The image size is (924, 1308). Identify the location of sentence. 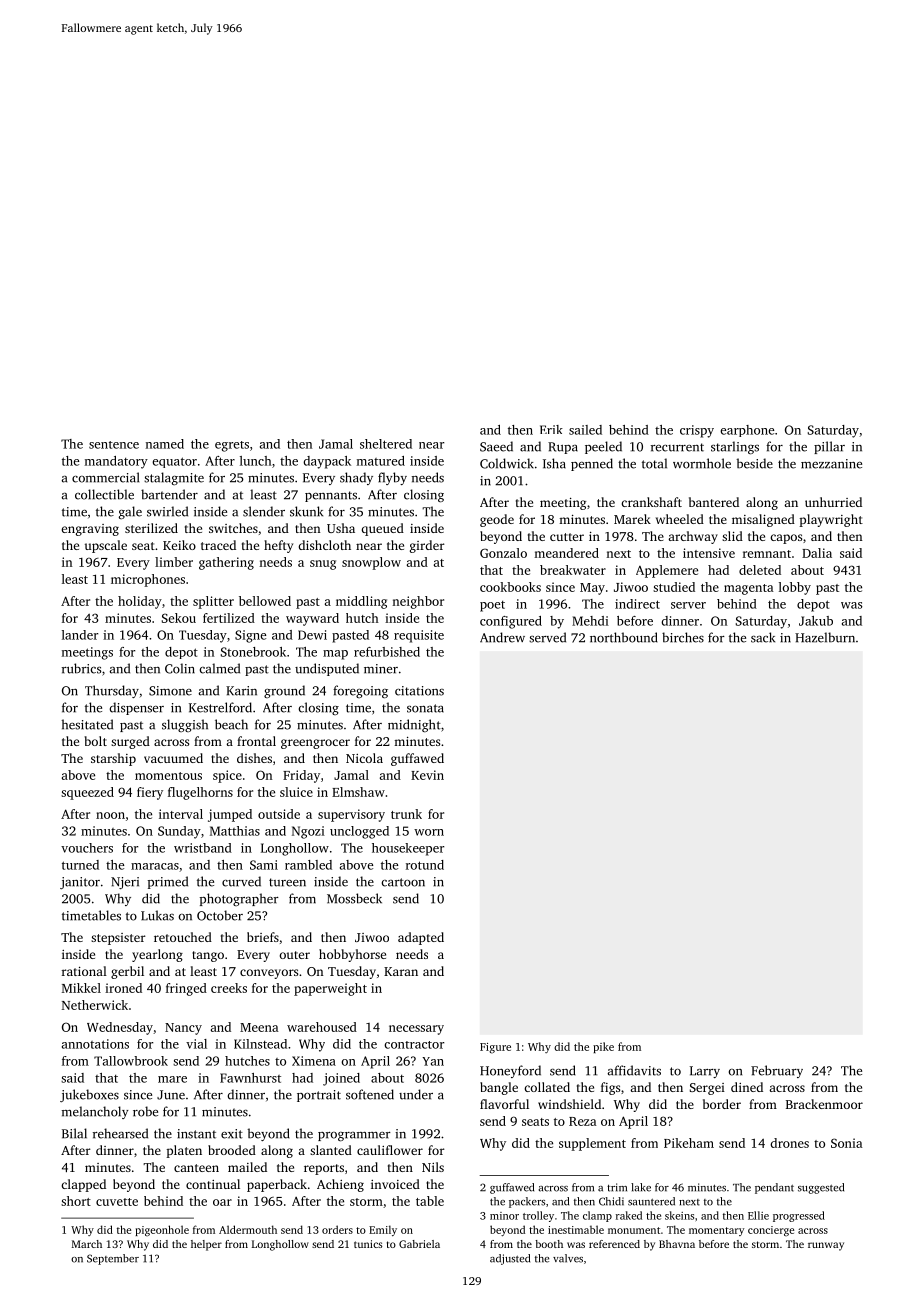
(114, 445).
